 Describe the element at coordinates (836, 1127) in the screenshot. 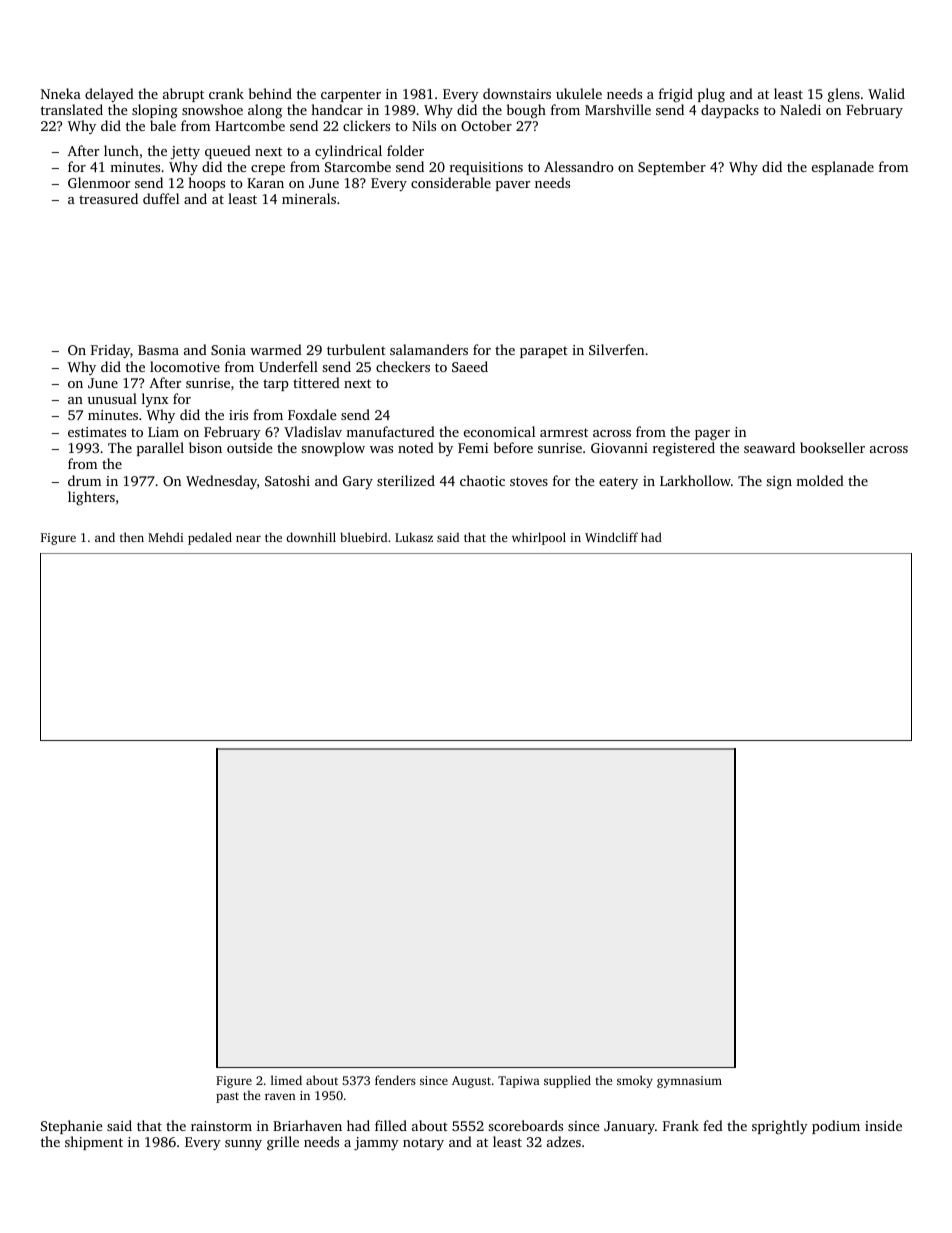

I see `podium` at that location.
